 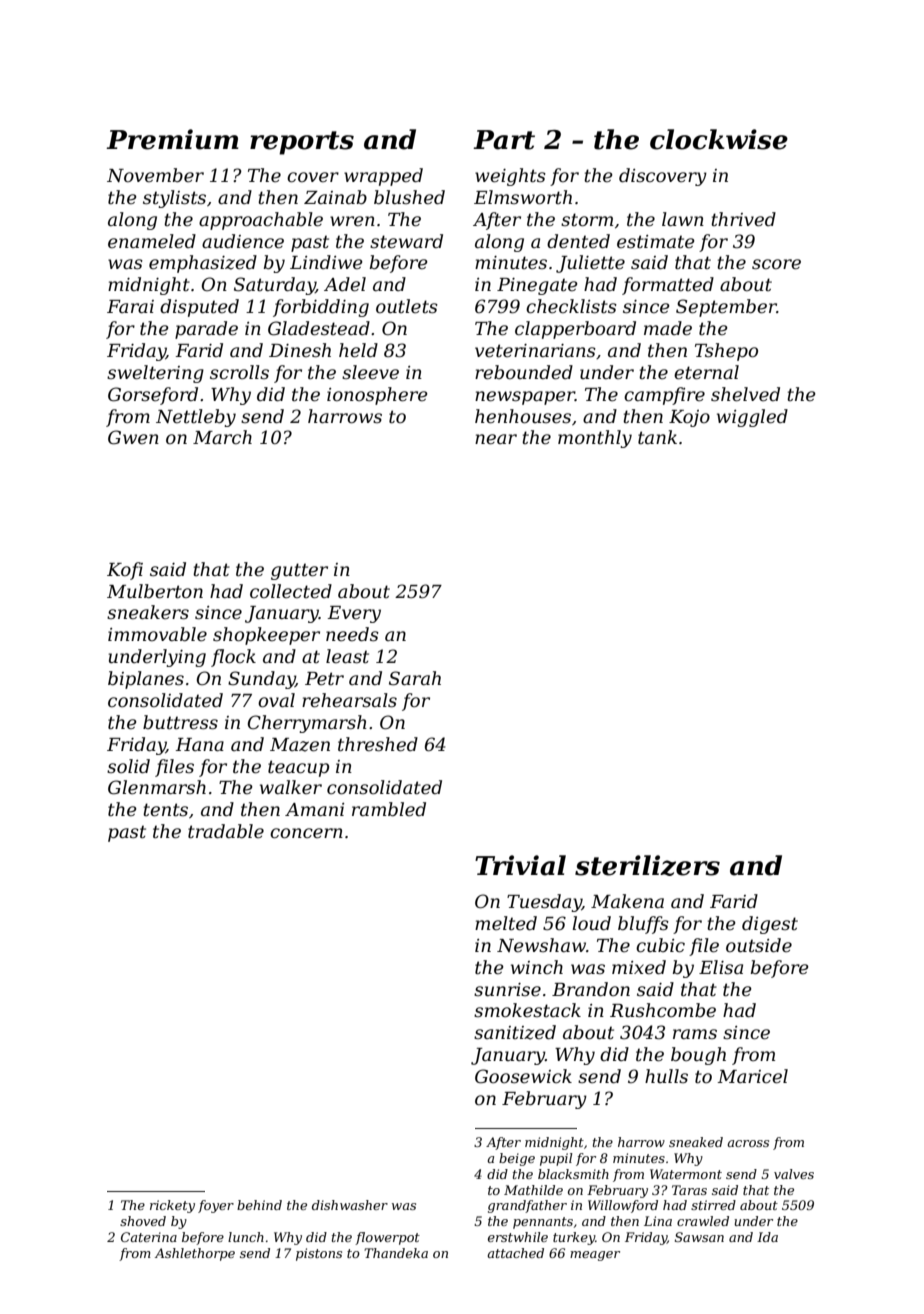 I want to click on September, so click(x=726, y=308).
